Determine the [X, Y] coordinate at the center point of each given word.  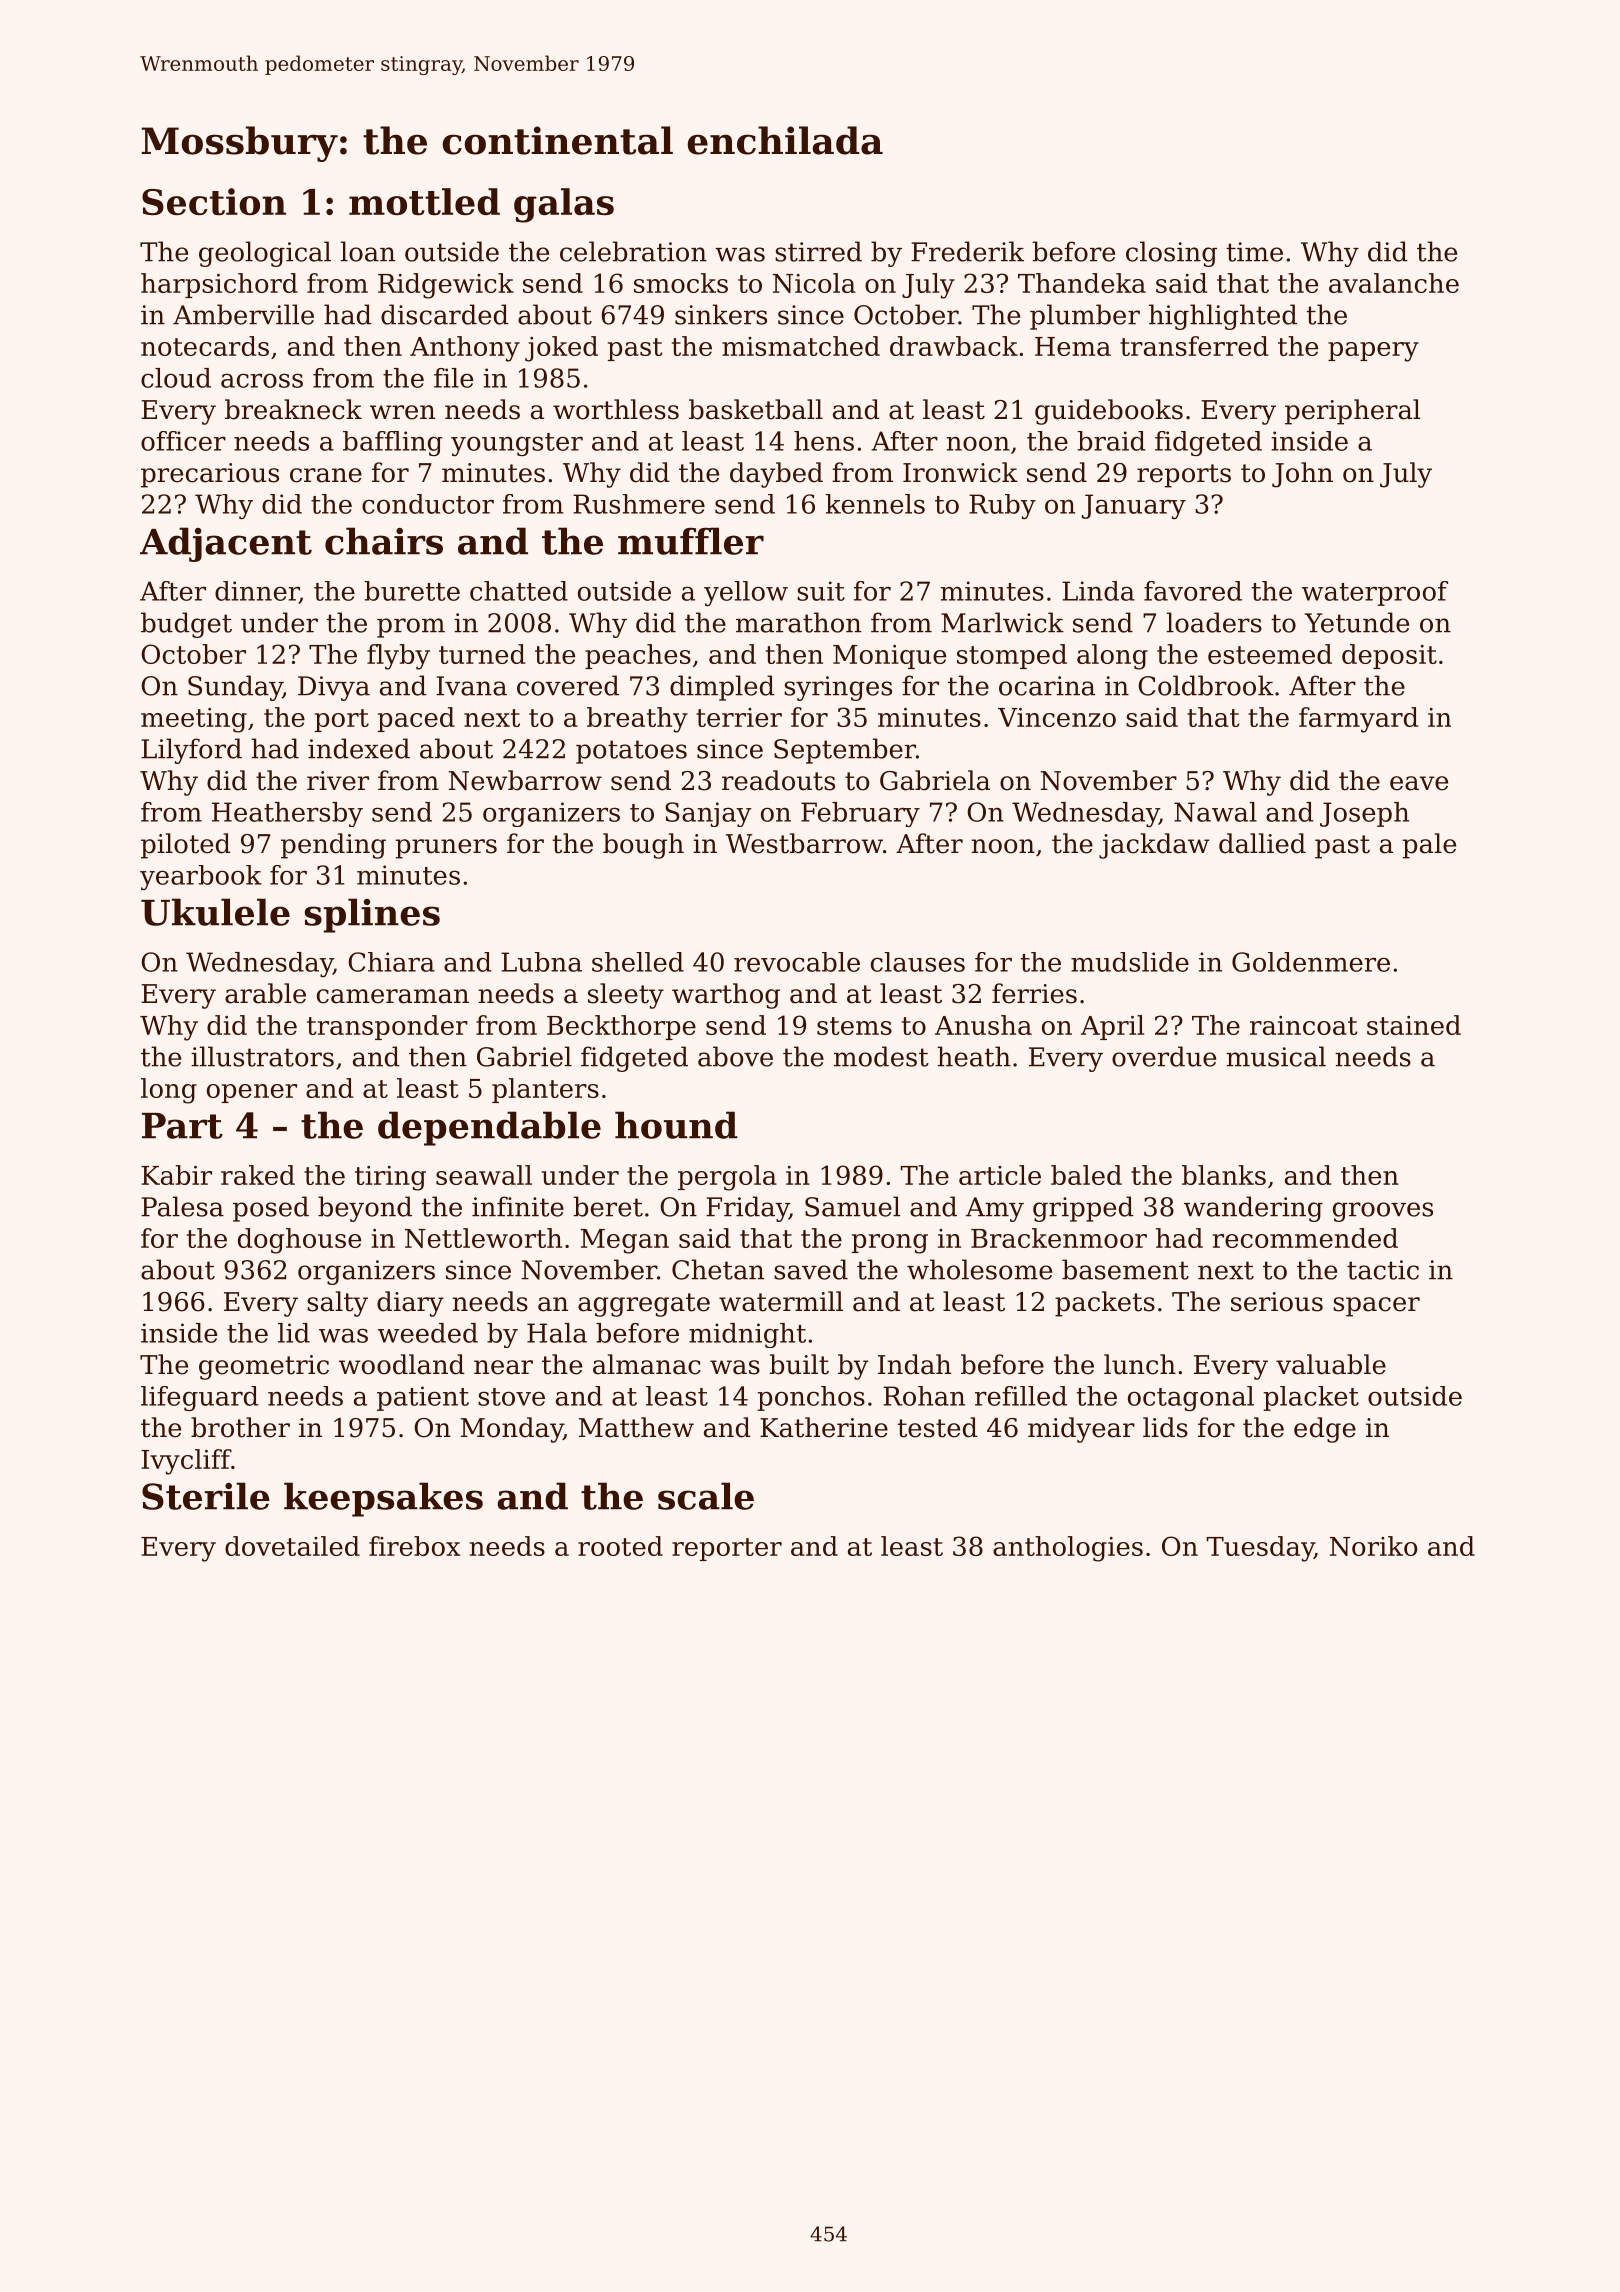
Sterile [206, 1496]
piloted [186, 846]
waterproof [1375, 593]
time [1254, 252]
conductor [428, 504]
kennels [875, 504]
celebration [633, 251]
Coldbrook [1206, 685]
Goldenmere [1311, 962]
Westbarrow [804, 843]
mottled [424, 201]
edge [1325, 1430]
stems [854, 1026]
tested [938, 1427]
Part [182, 1126]
